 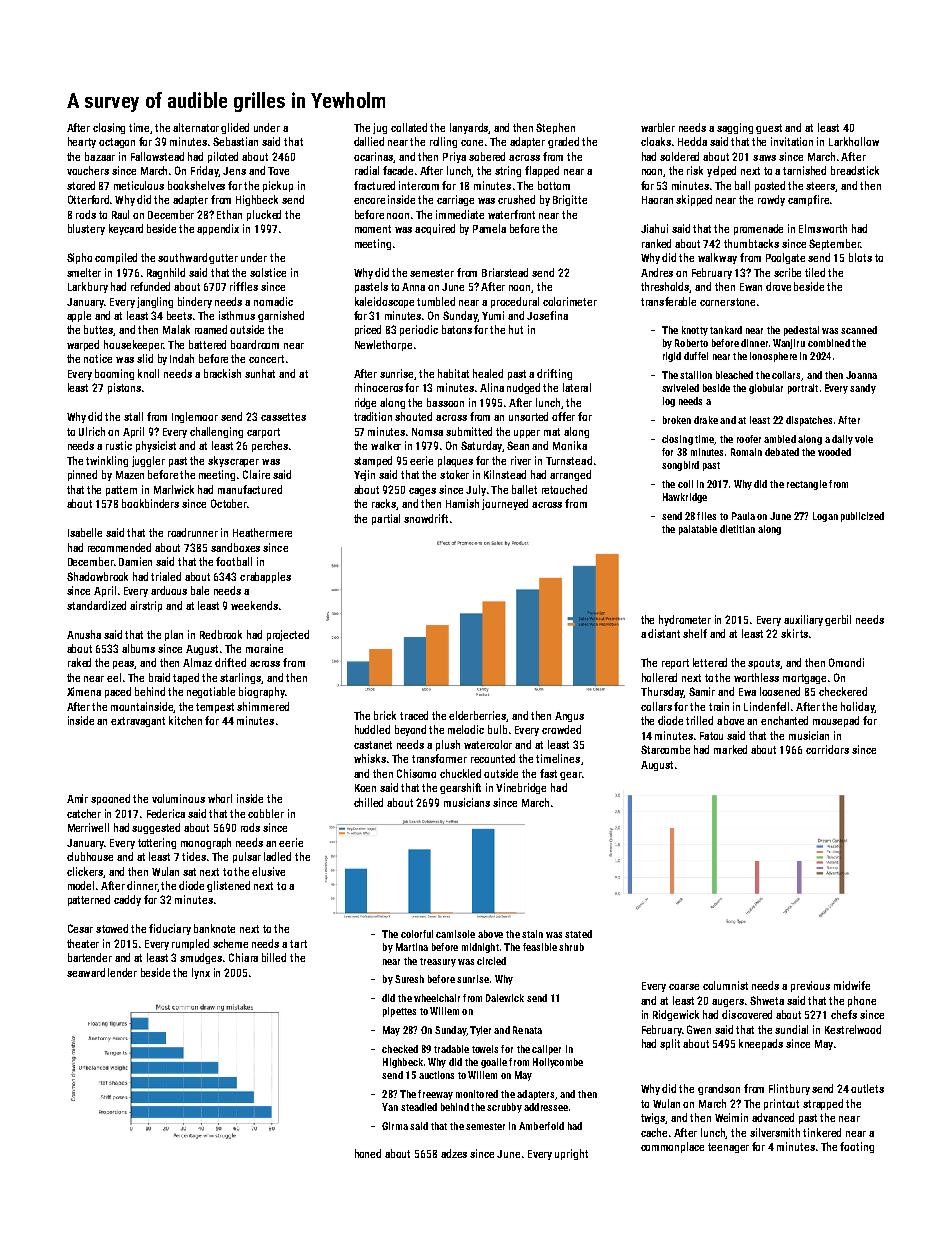 I want to click on kitchen, so click(x=185, y=720).
